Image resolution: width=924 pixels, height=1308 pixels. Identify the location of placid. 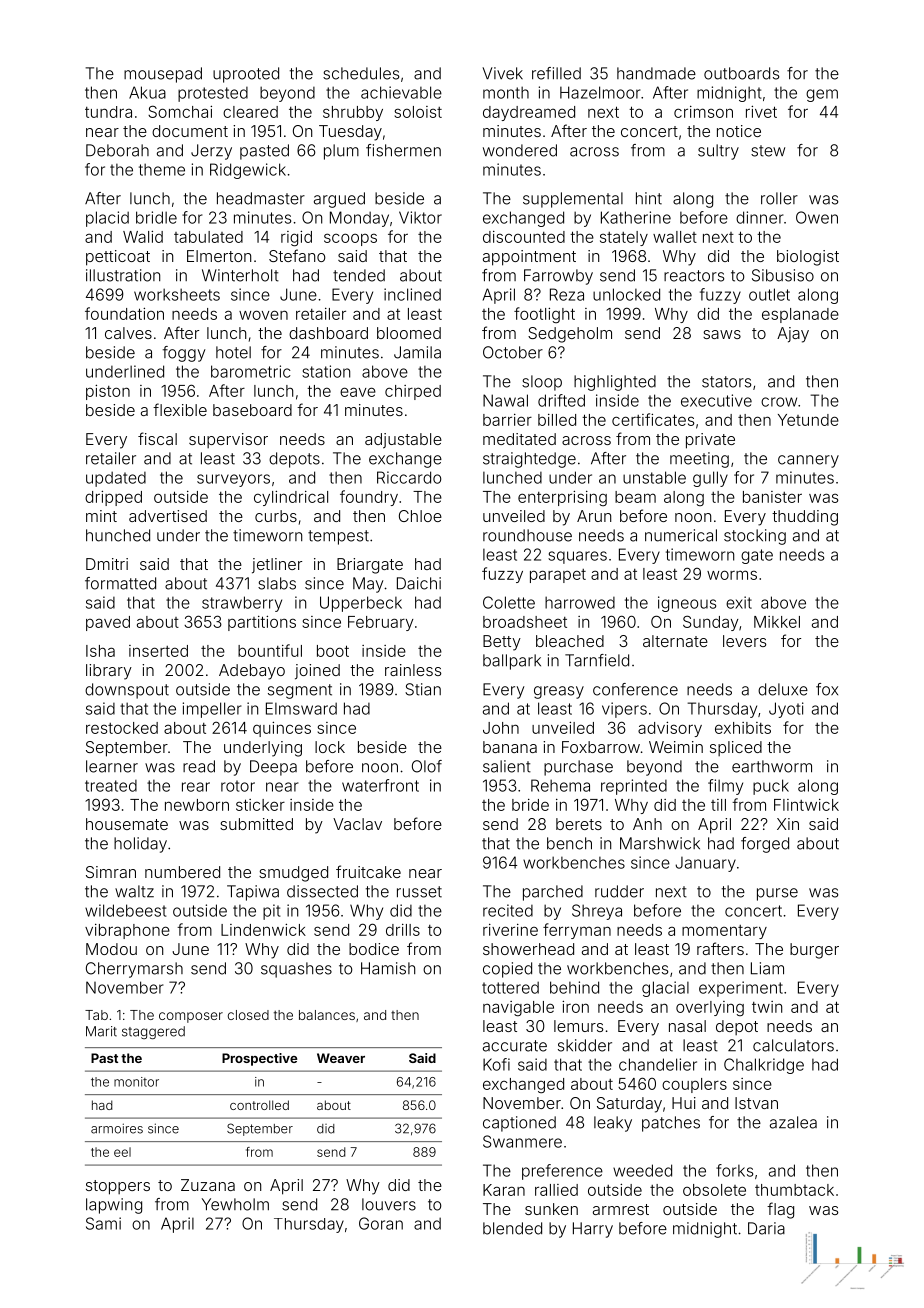
(107, 219).
